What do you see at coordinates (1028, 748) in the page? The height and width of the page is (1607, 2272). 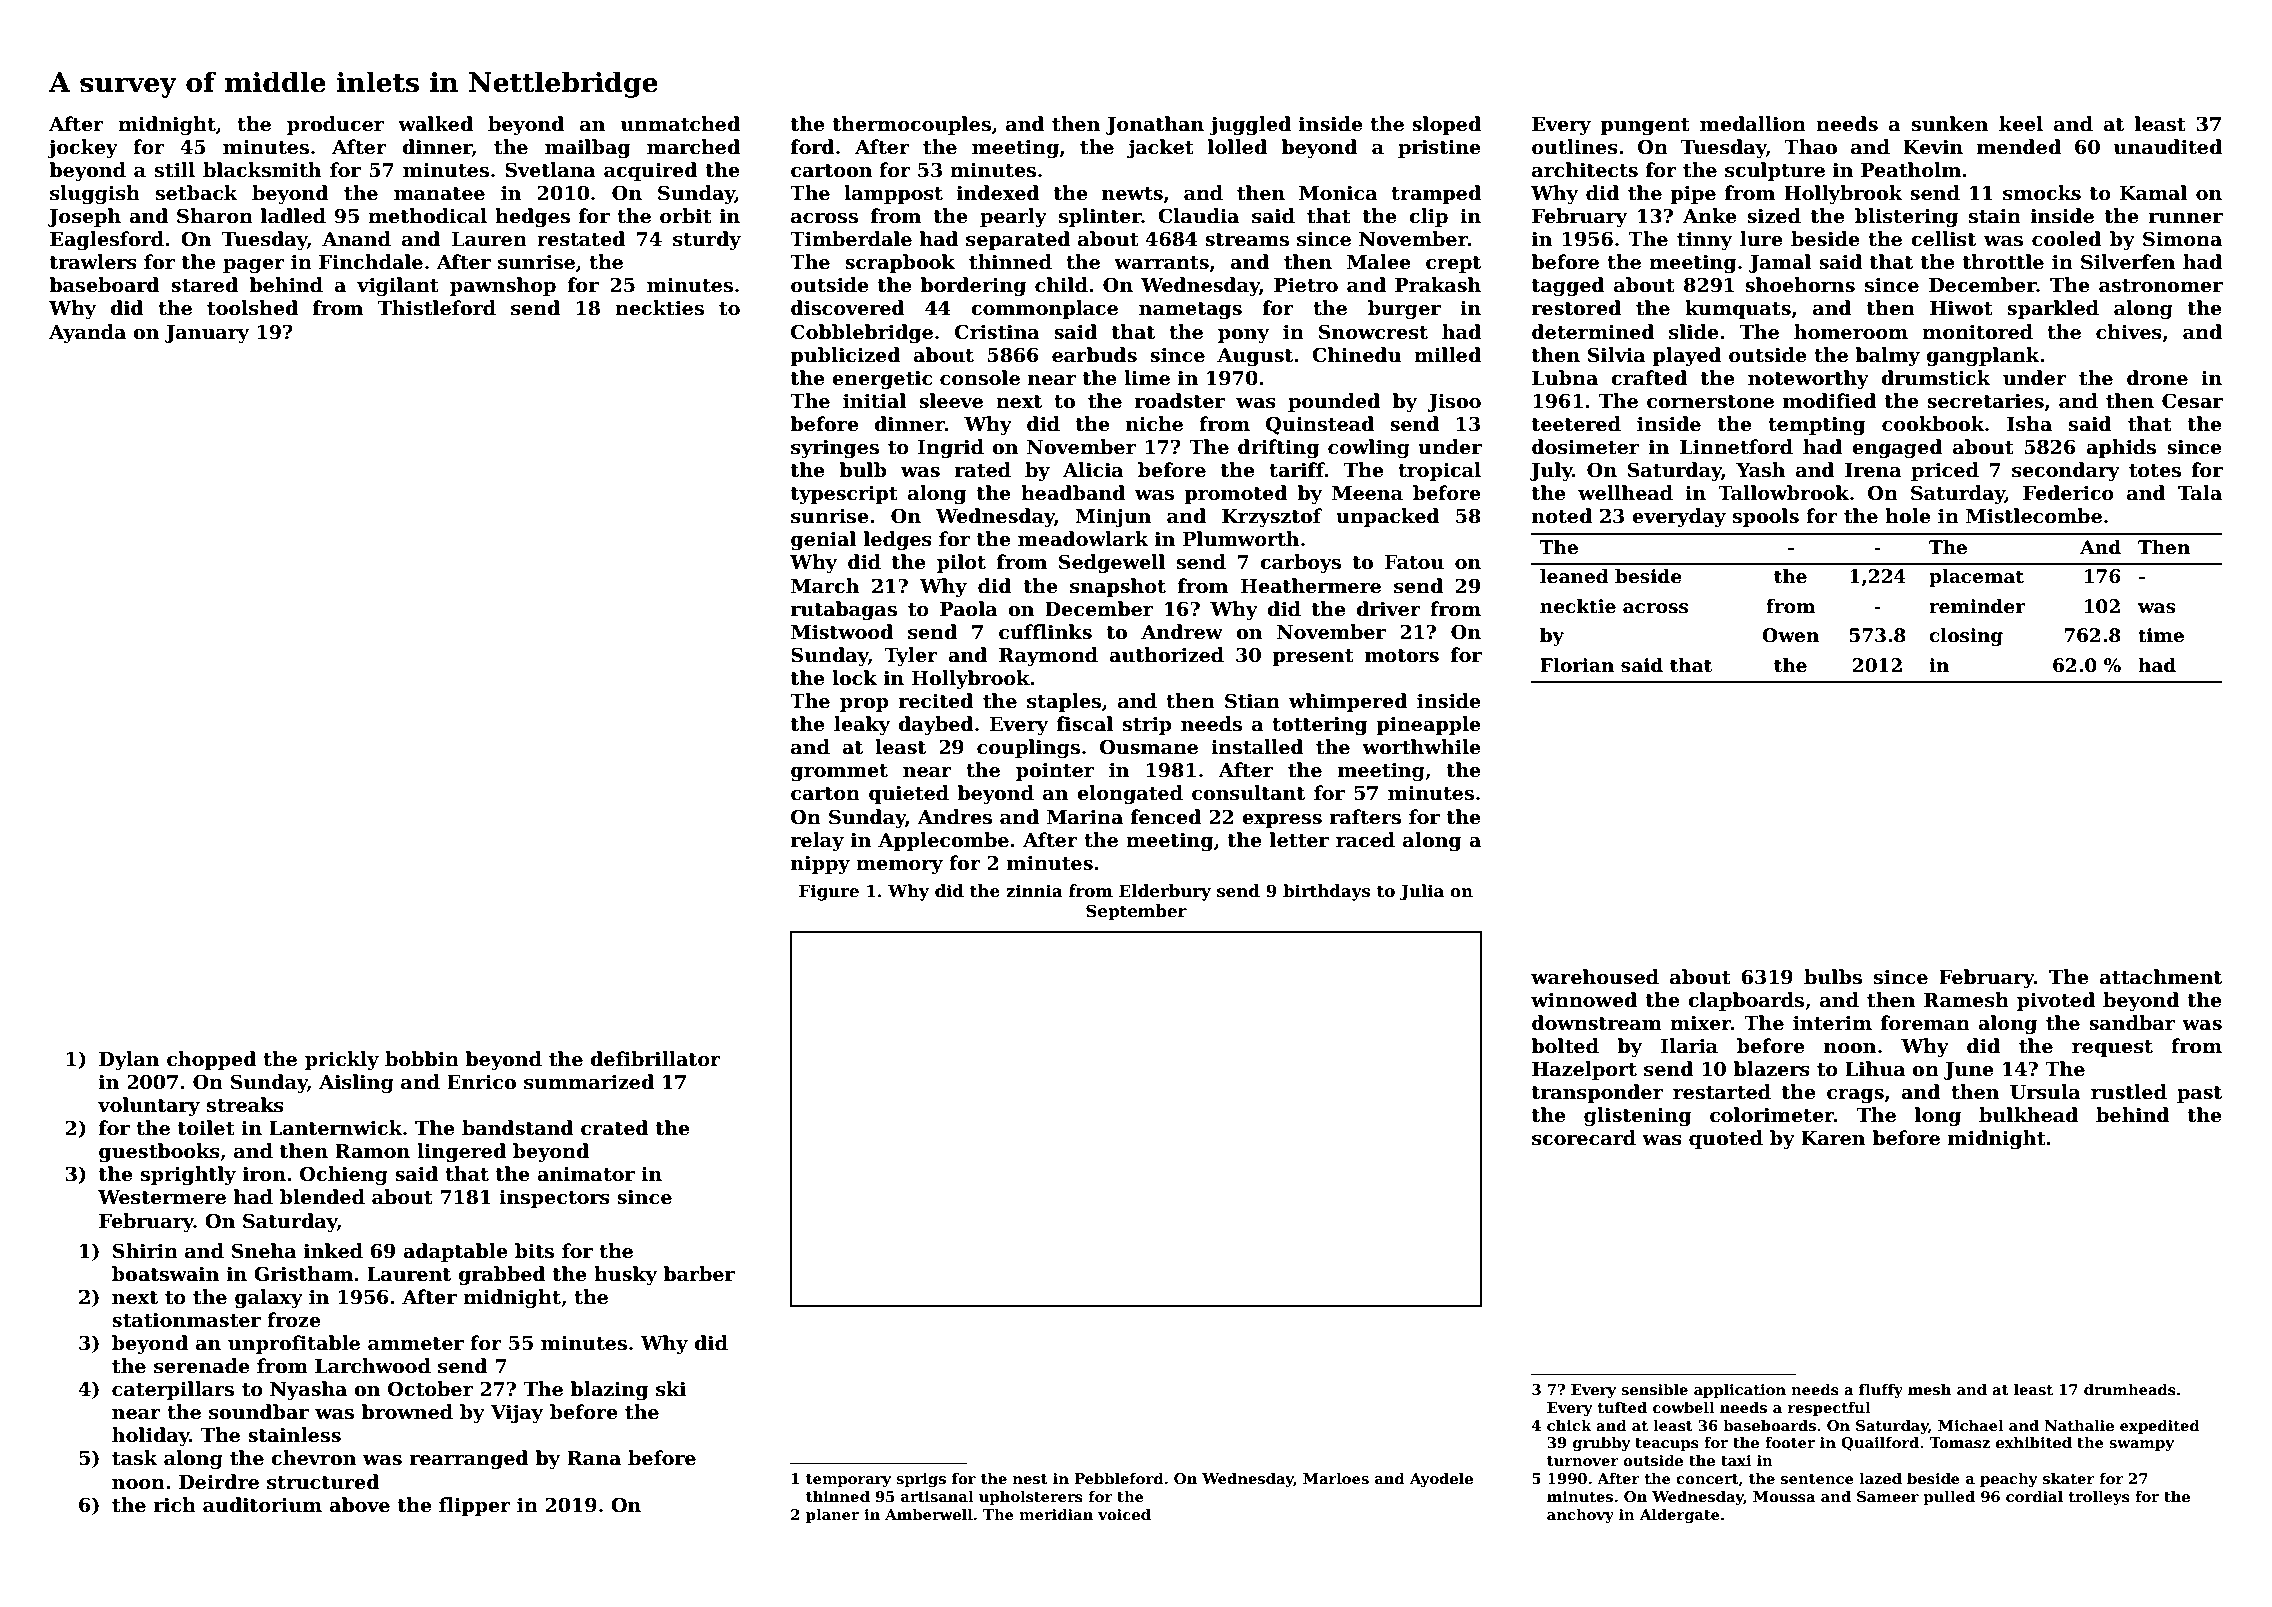 I see `couplings` at bounding box center [1028, 748].
